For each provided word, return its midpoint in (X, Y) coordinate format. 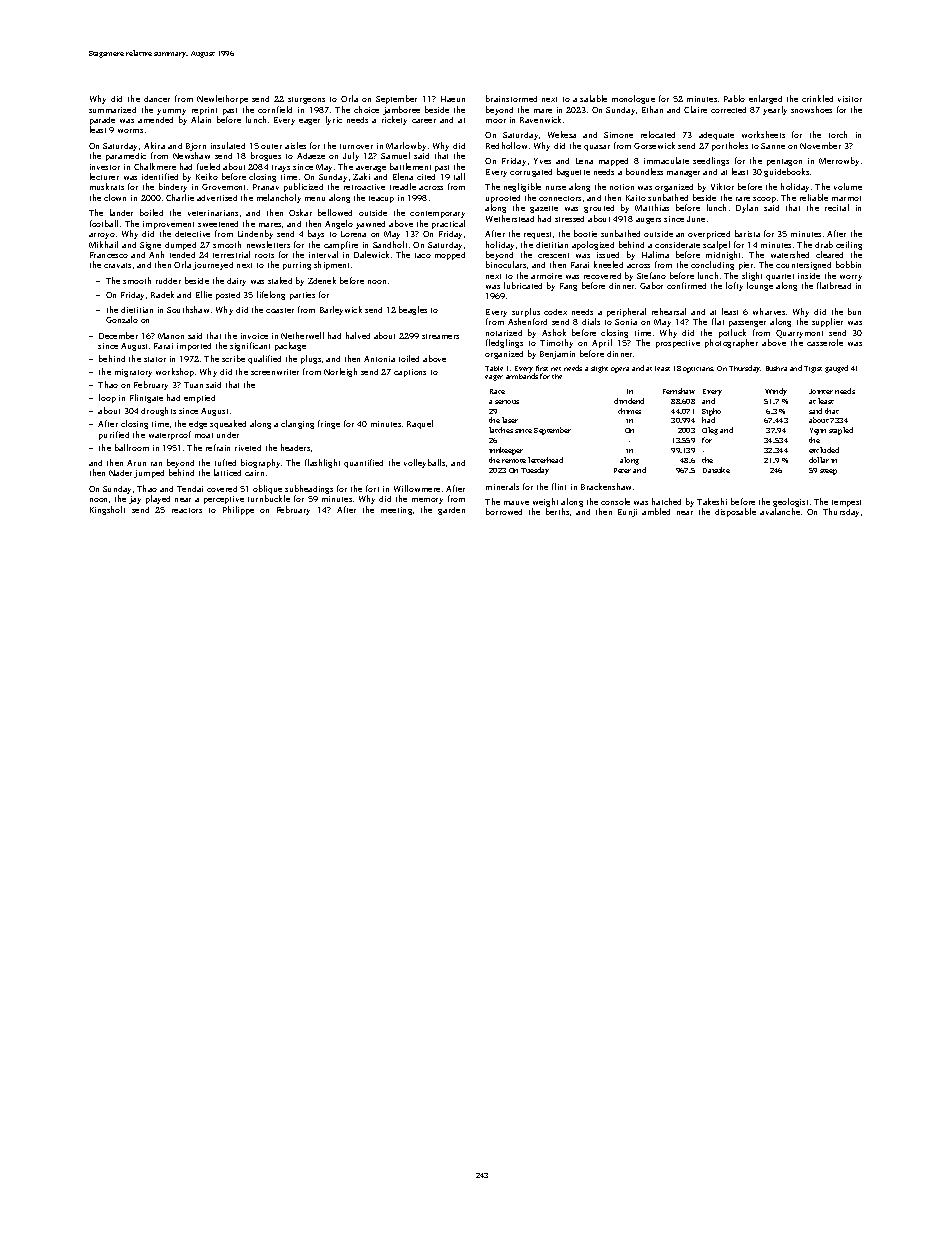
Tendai (190, 489)
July (351, 156)
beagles (413, 310)
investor (105, 167)
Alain (201, 119)
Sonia (626, 322)
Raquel (420, 424)
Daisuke (716, 470)
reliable (814, 197)
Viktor (722, 186)
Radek (162, 294)
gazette (544, 209)
